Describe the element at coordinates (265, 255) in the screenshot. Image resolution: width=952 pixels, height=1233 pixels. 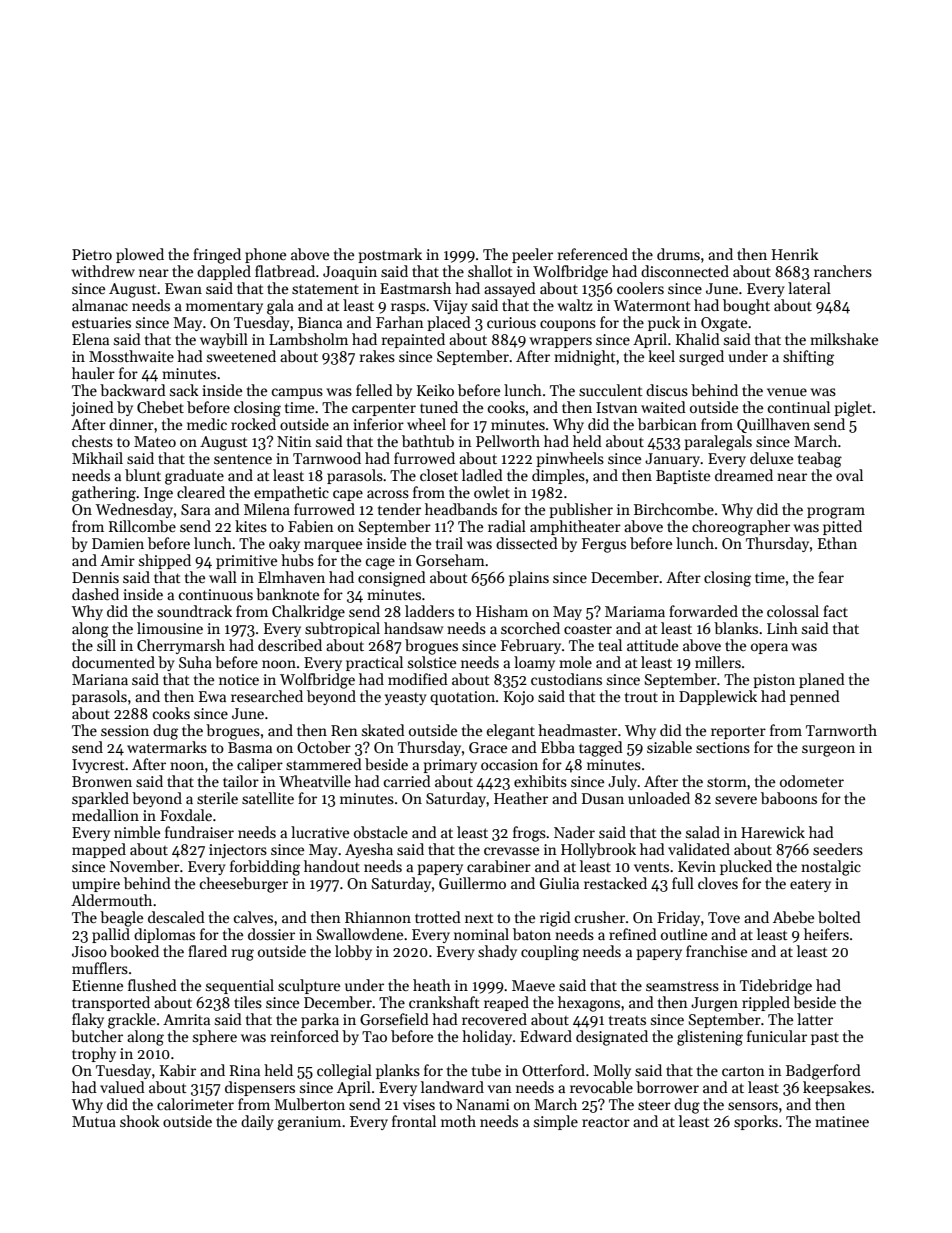
I see `phone` at that location.
